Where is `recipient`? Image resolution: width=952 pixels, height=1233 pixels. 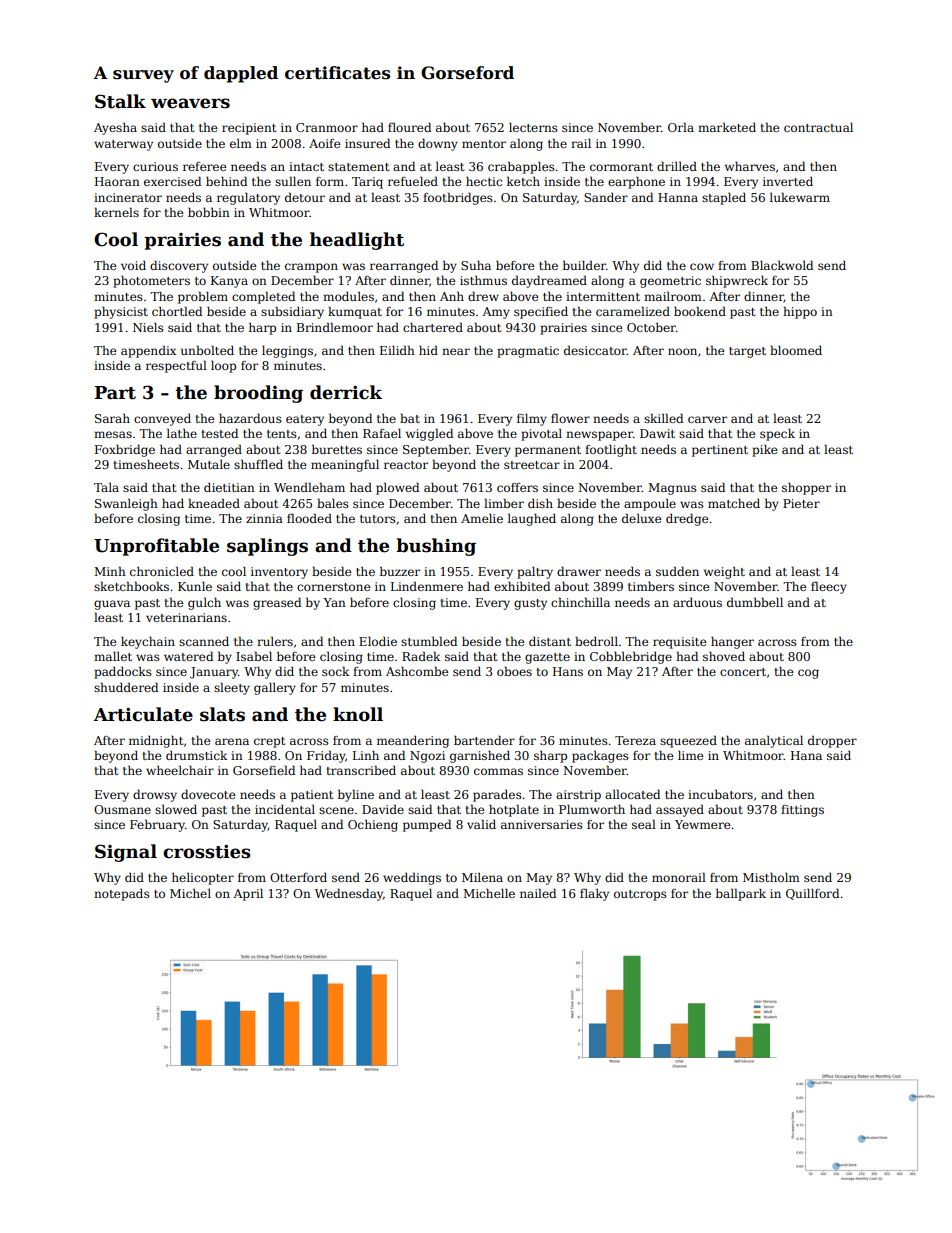 recipient is located at coordinates (249, 129).
